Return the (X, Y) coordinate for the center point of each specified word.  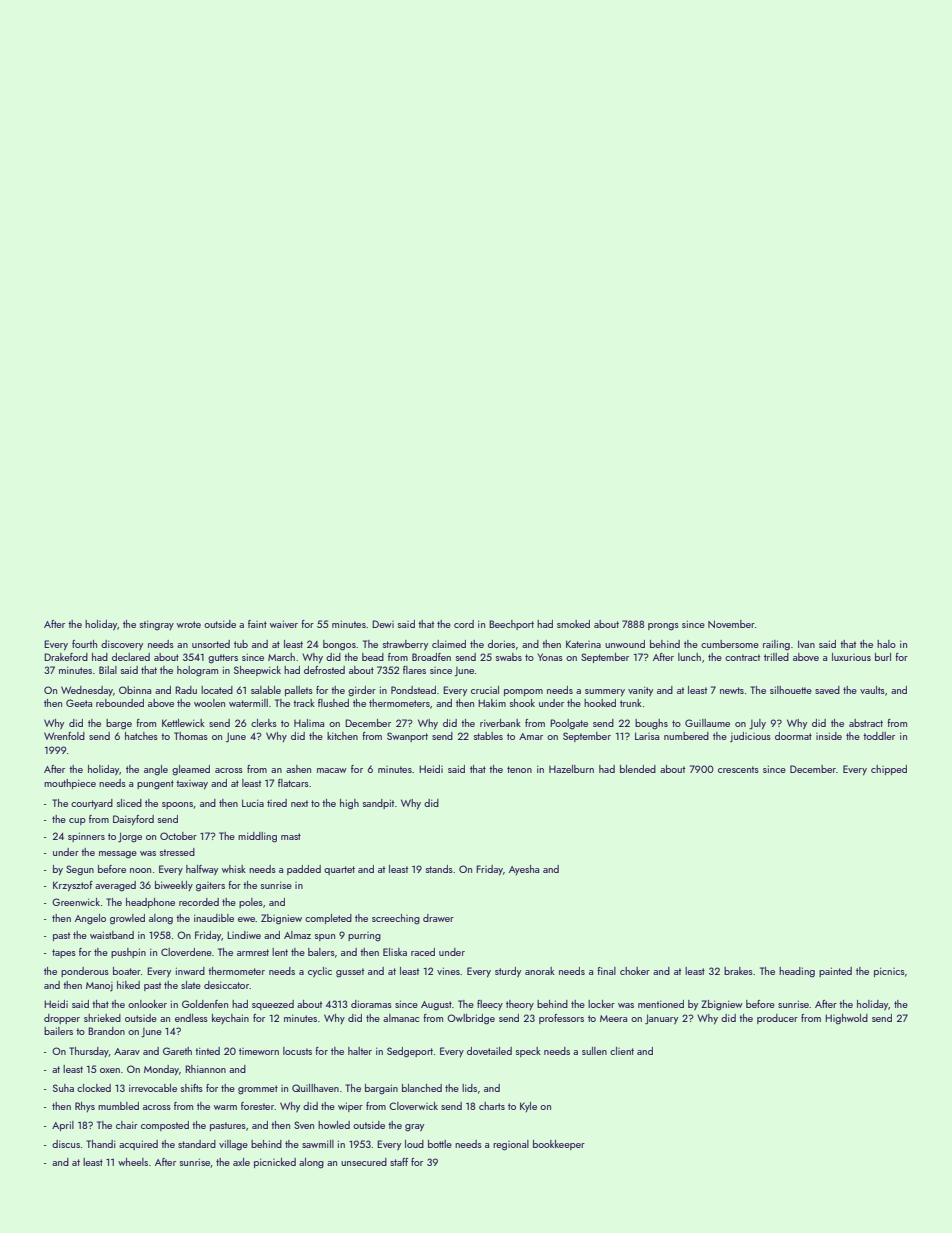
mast (291, 836)
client (622, 1051)
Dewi (383, 624)
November (731, 624)
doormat (793, 736)
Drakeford (66, 657)
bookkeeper (559, 1145)
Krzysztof (73, 886)
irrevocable (153, 1088)
